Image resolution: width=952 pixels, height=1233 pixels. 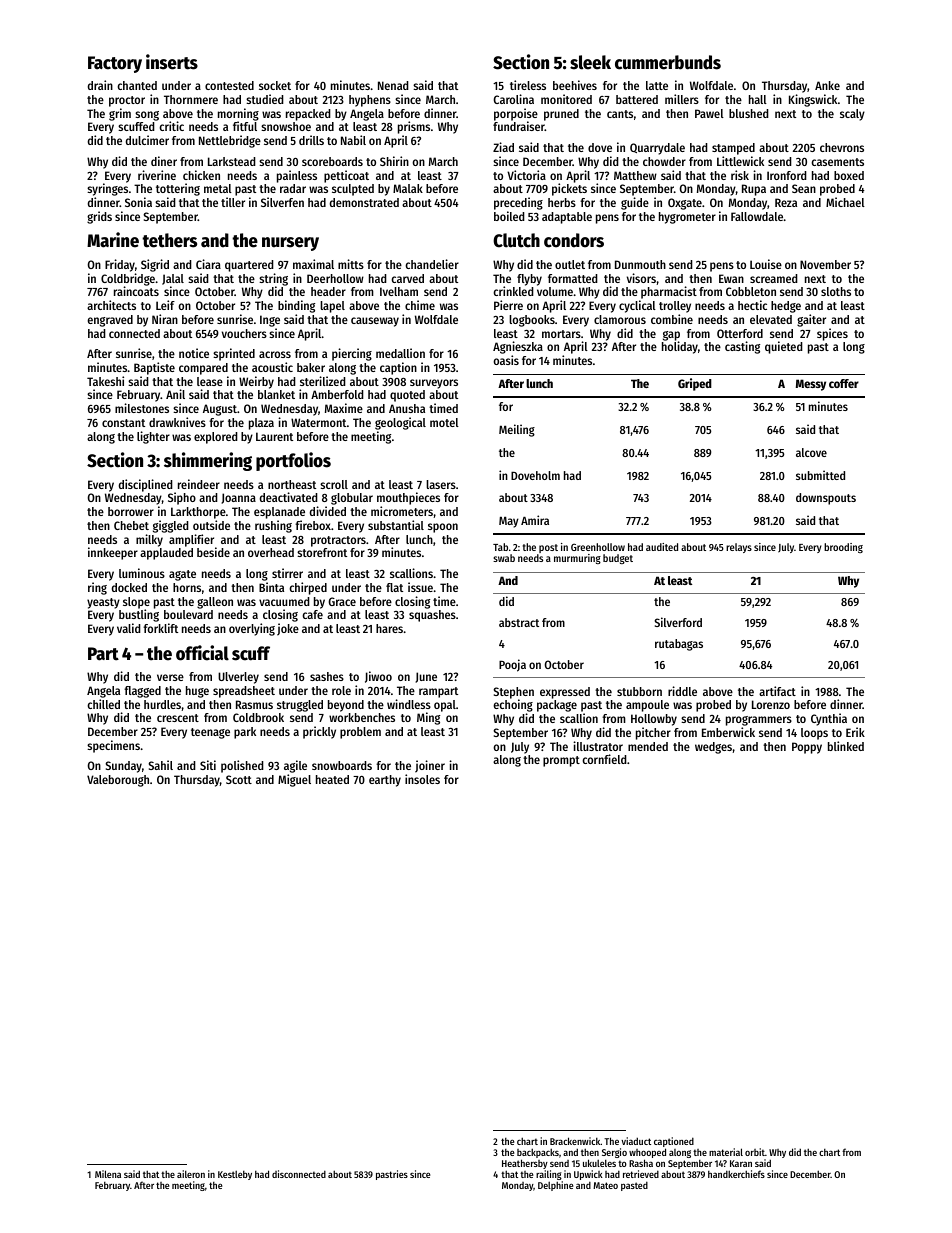 What do you see at coordinates (230, 141) in the image?
I see `Nettlebridge` at bounding box center [230, 141].
